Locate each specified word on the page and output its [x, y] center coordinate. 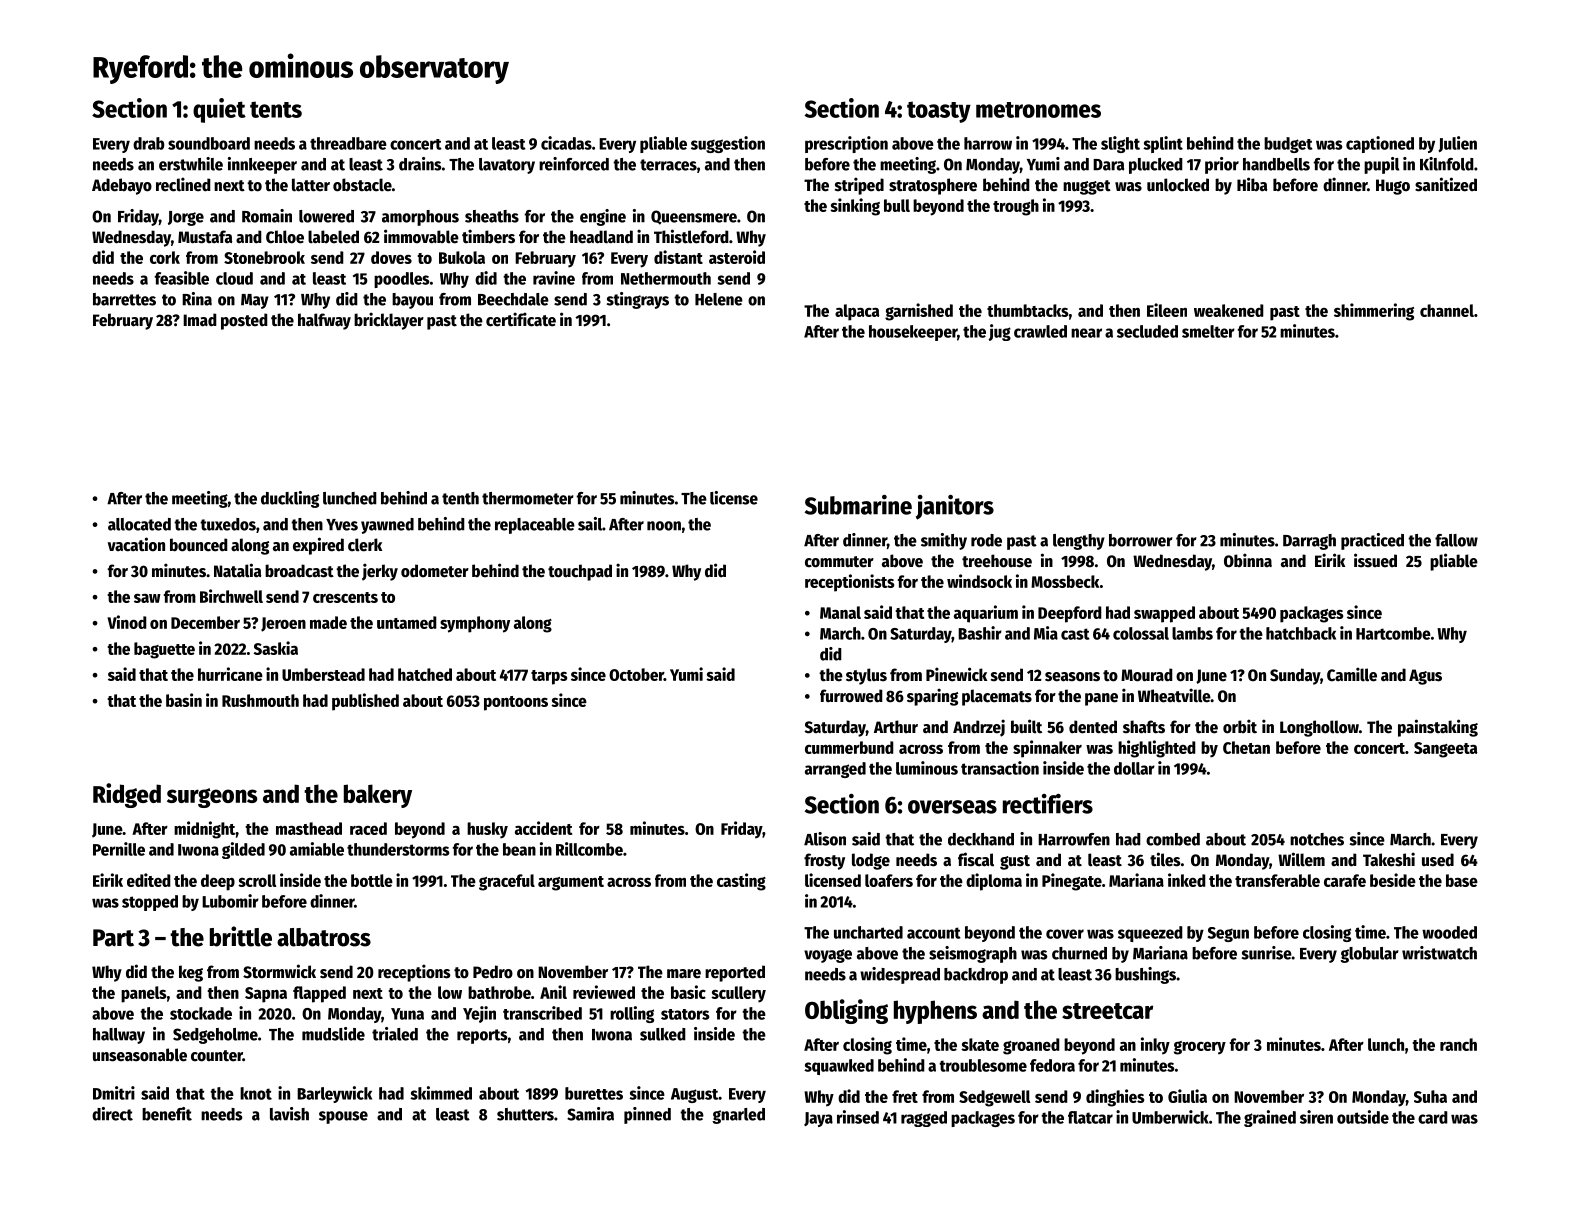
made [328, 622]
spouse [343, 1117]
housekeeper [913, 333]
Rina [197, 299]
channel [1447, 310]
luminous [927, 768]
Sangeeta [1446, 750]
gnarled [738, 1116]
